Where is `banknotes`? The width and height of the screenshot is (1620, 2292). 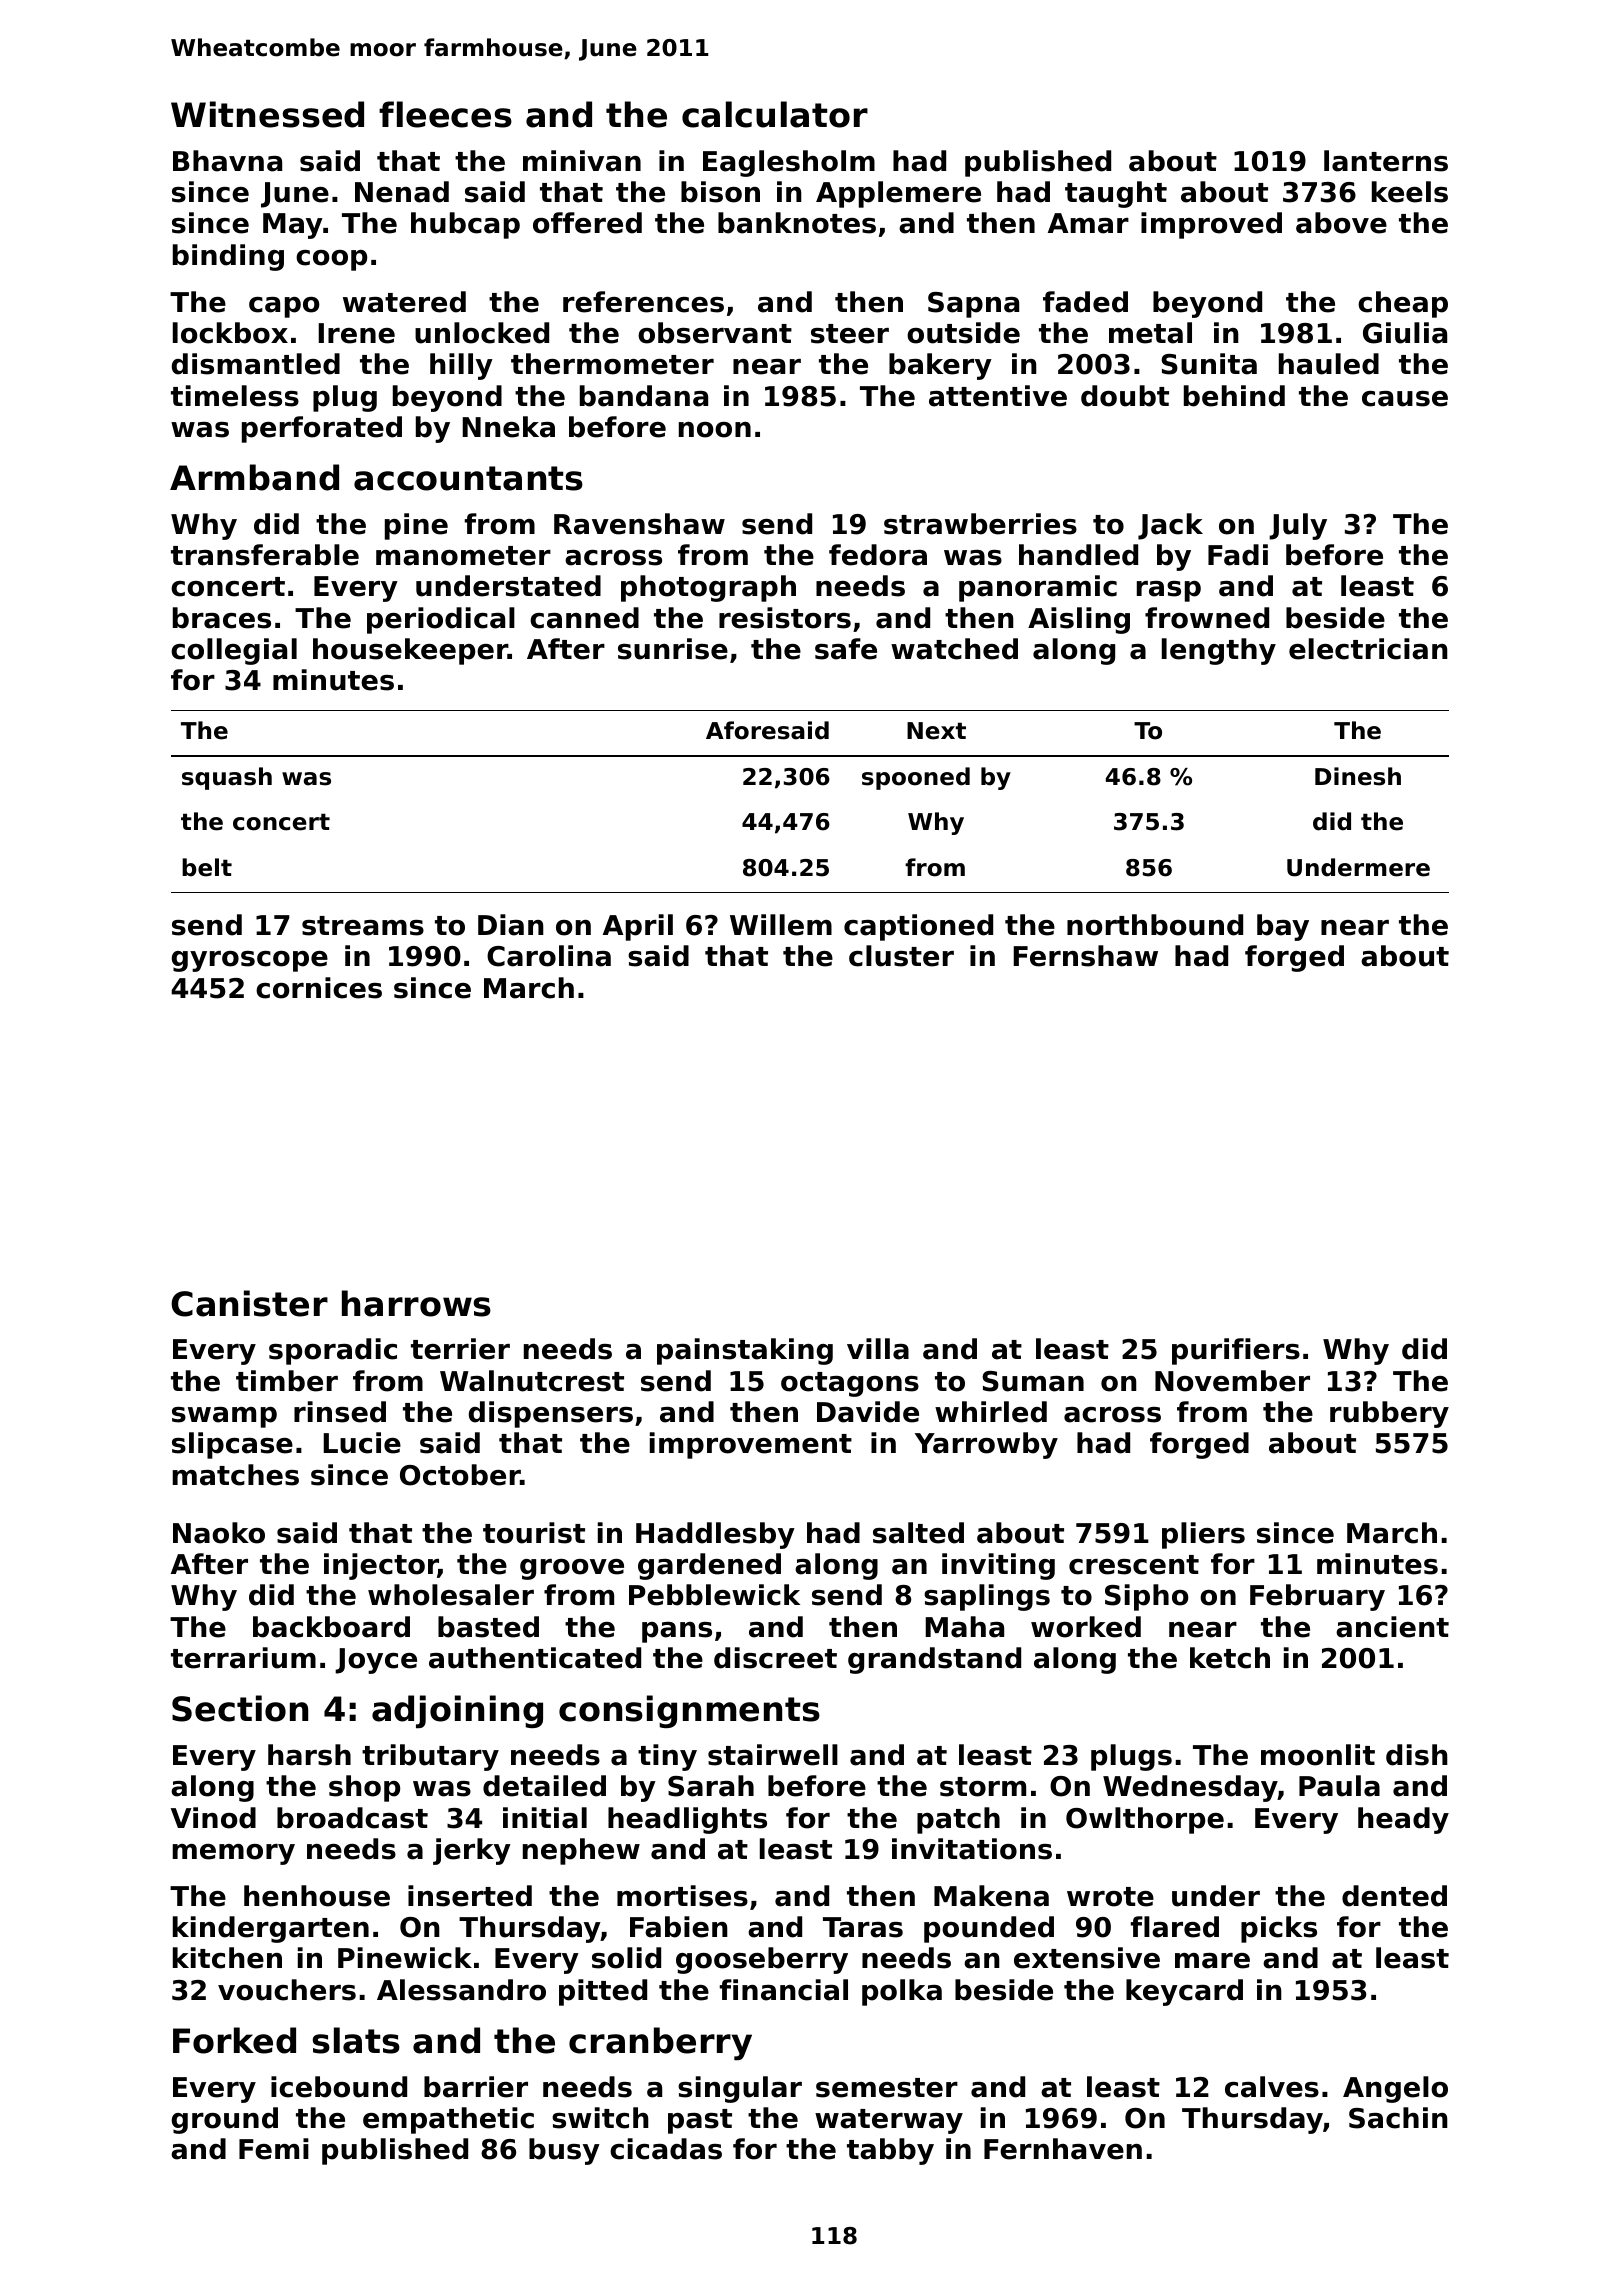 banknotes is located at coordinates (797, 223).
